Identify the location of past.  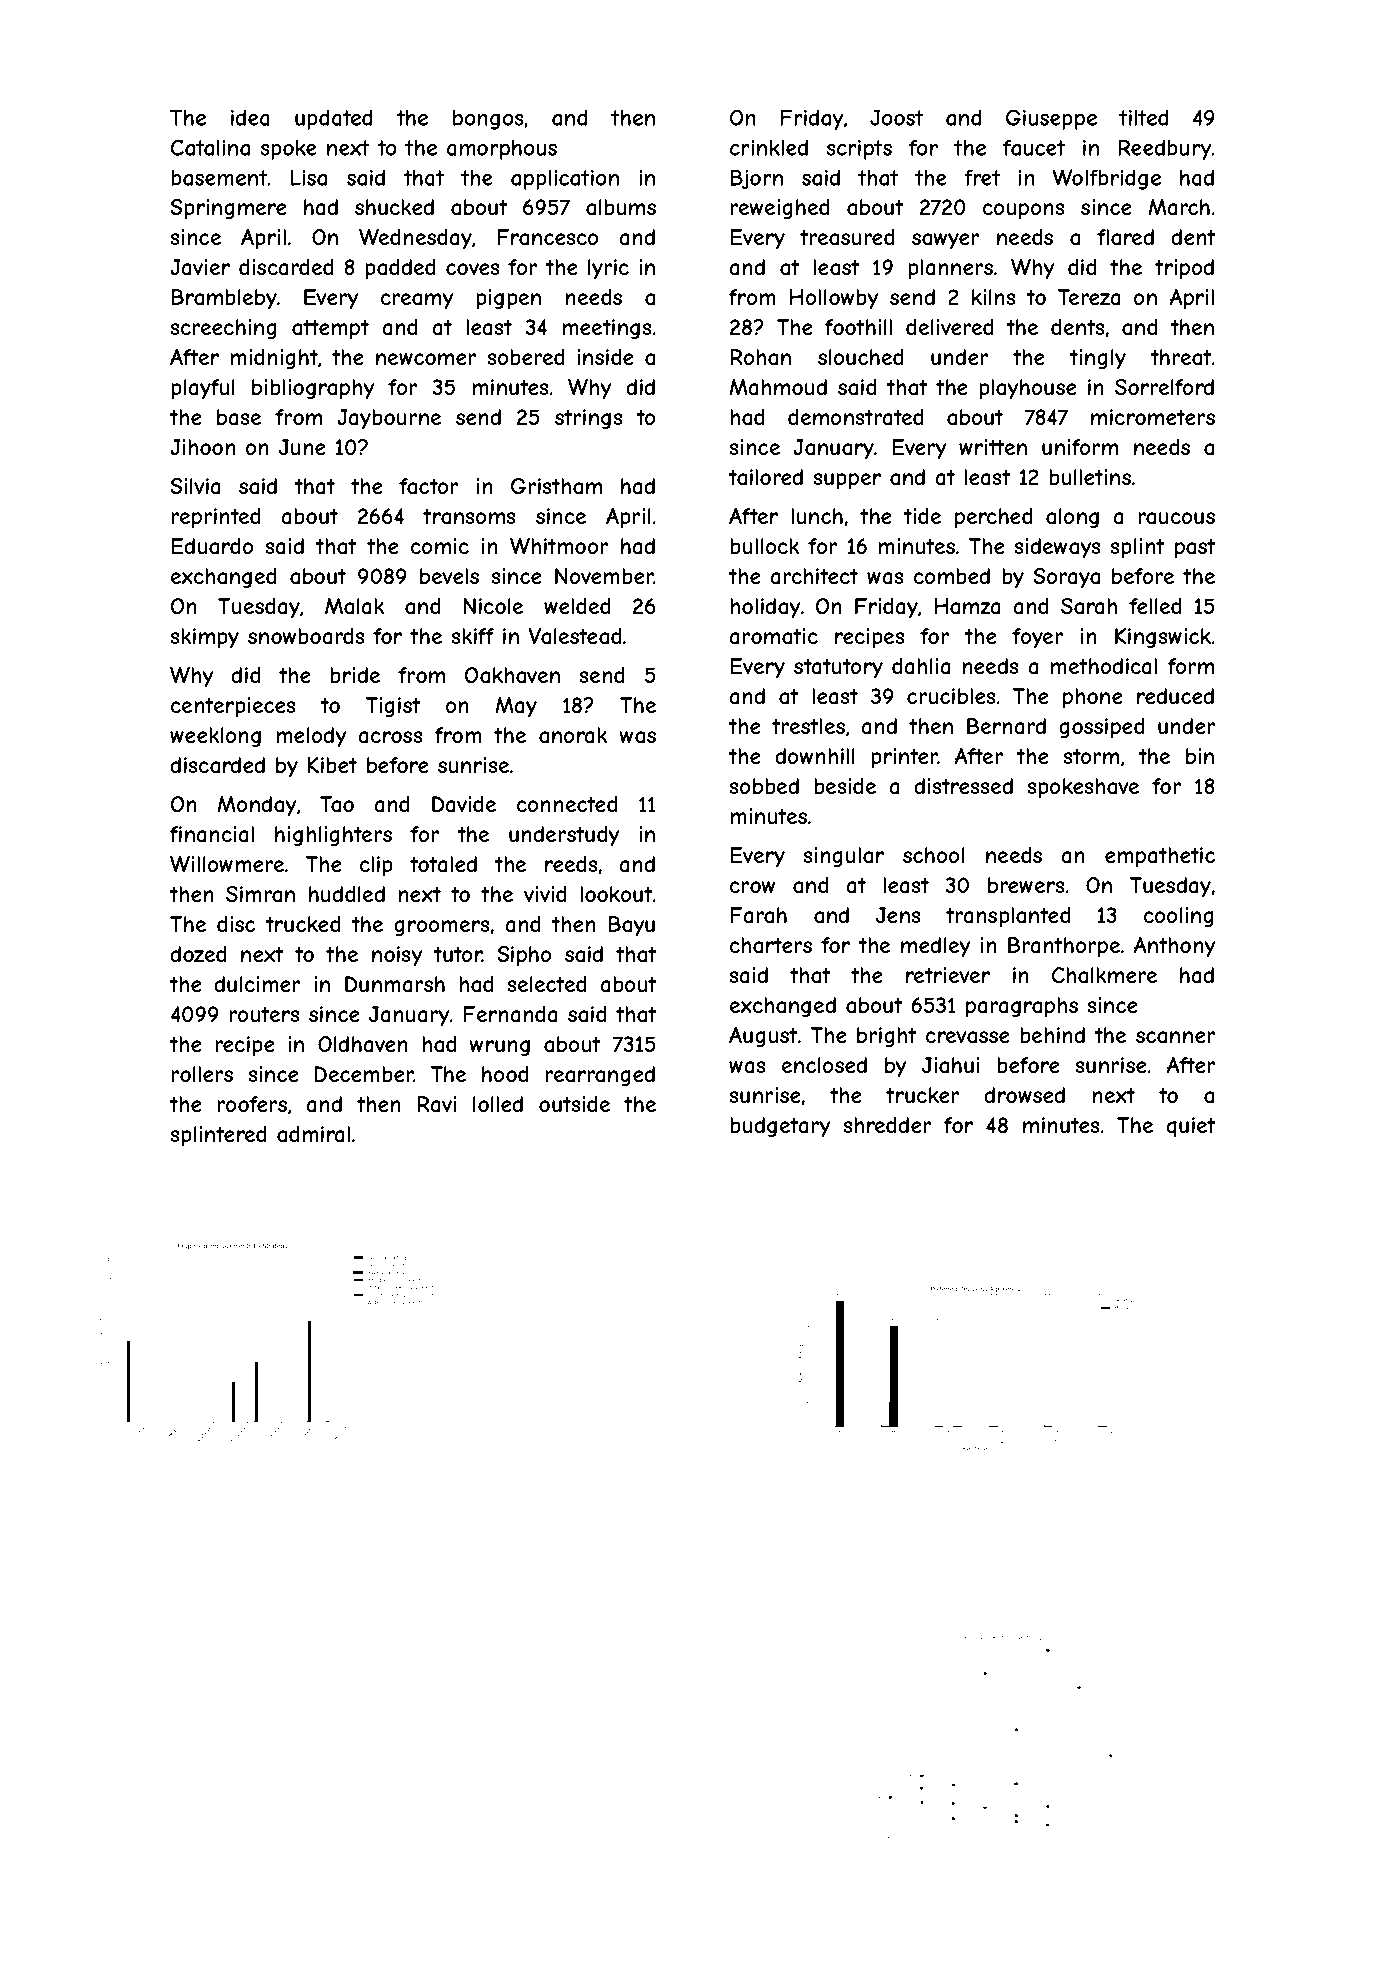
(1195, 548).
